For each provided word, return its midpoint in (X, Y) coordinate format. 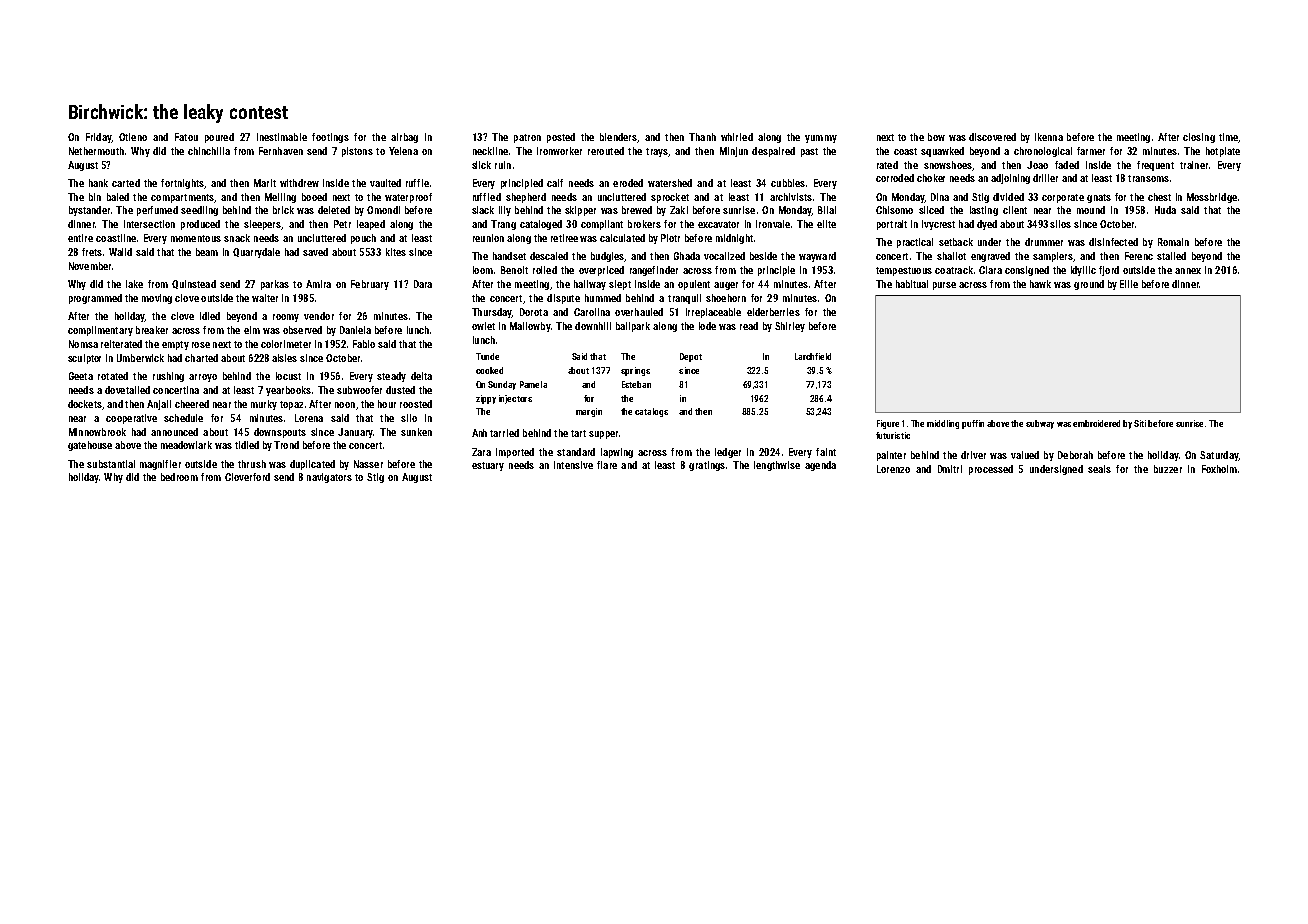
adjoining (1010, 179)
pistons (357, 152)
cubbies (788, 183)
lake (134, 284)
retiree (564, 238)
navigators (329, 478)
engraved (990, 257)
